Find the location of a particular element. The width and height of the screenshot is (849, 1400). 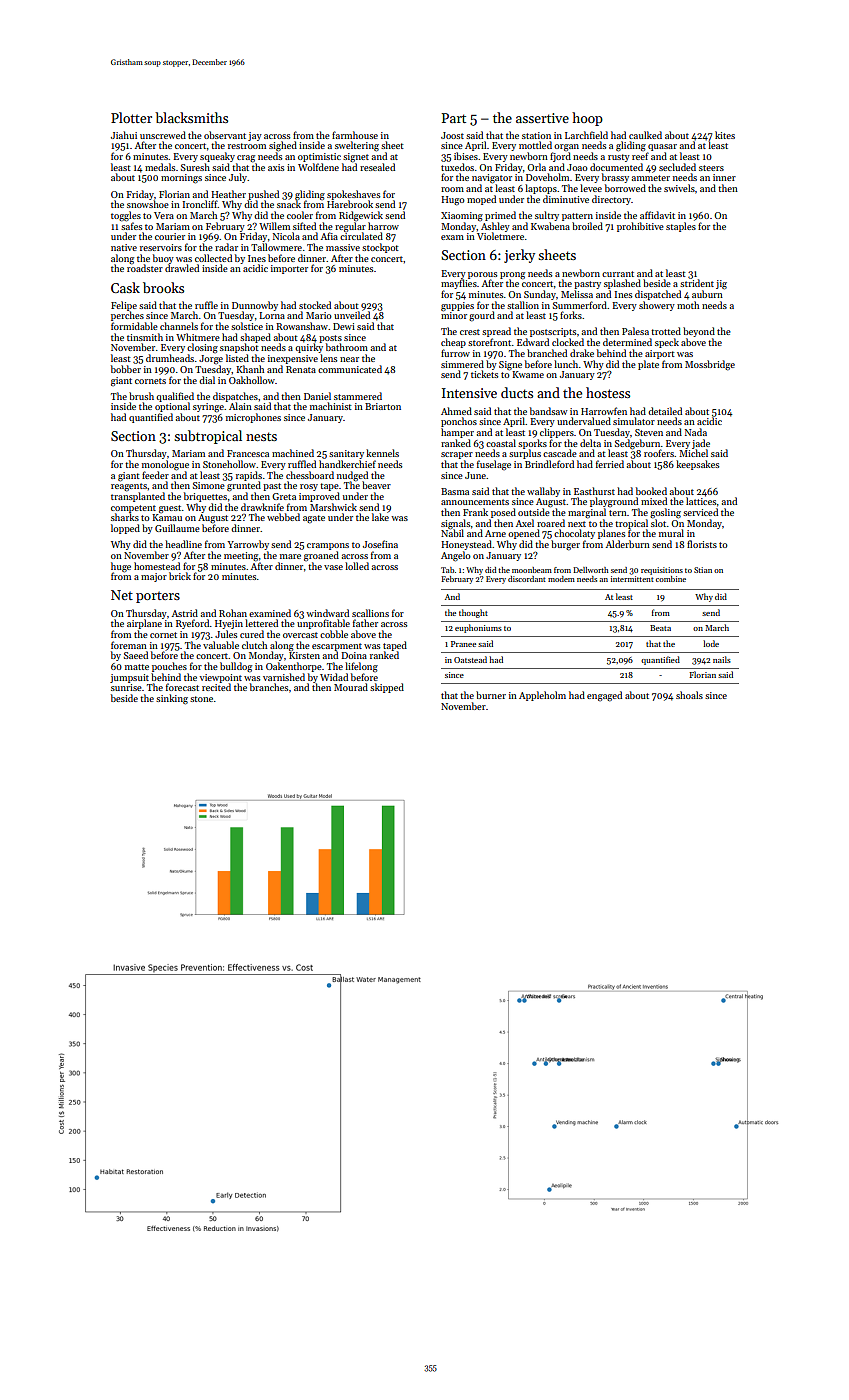

blacksmiths is located at coordinates (191, 117).
